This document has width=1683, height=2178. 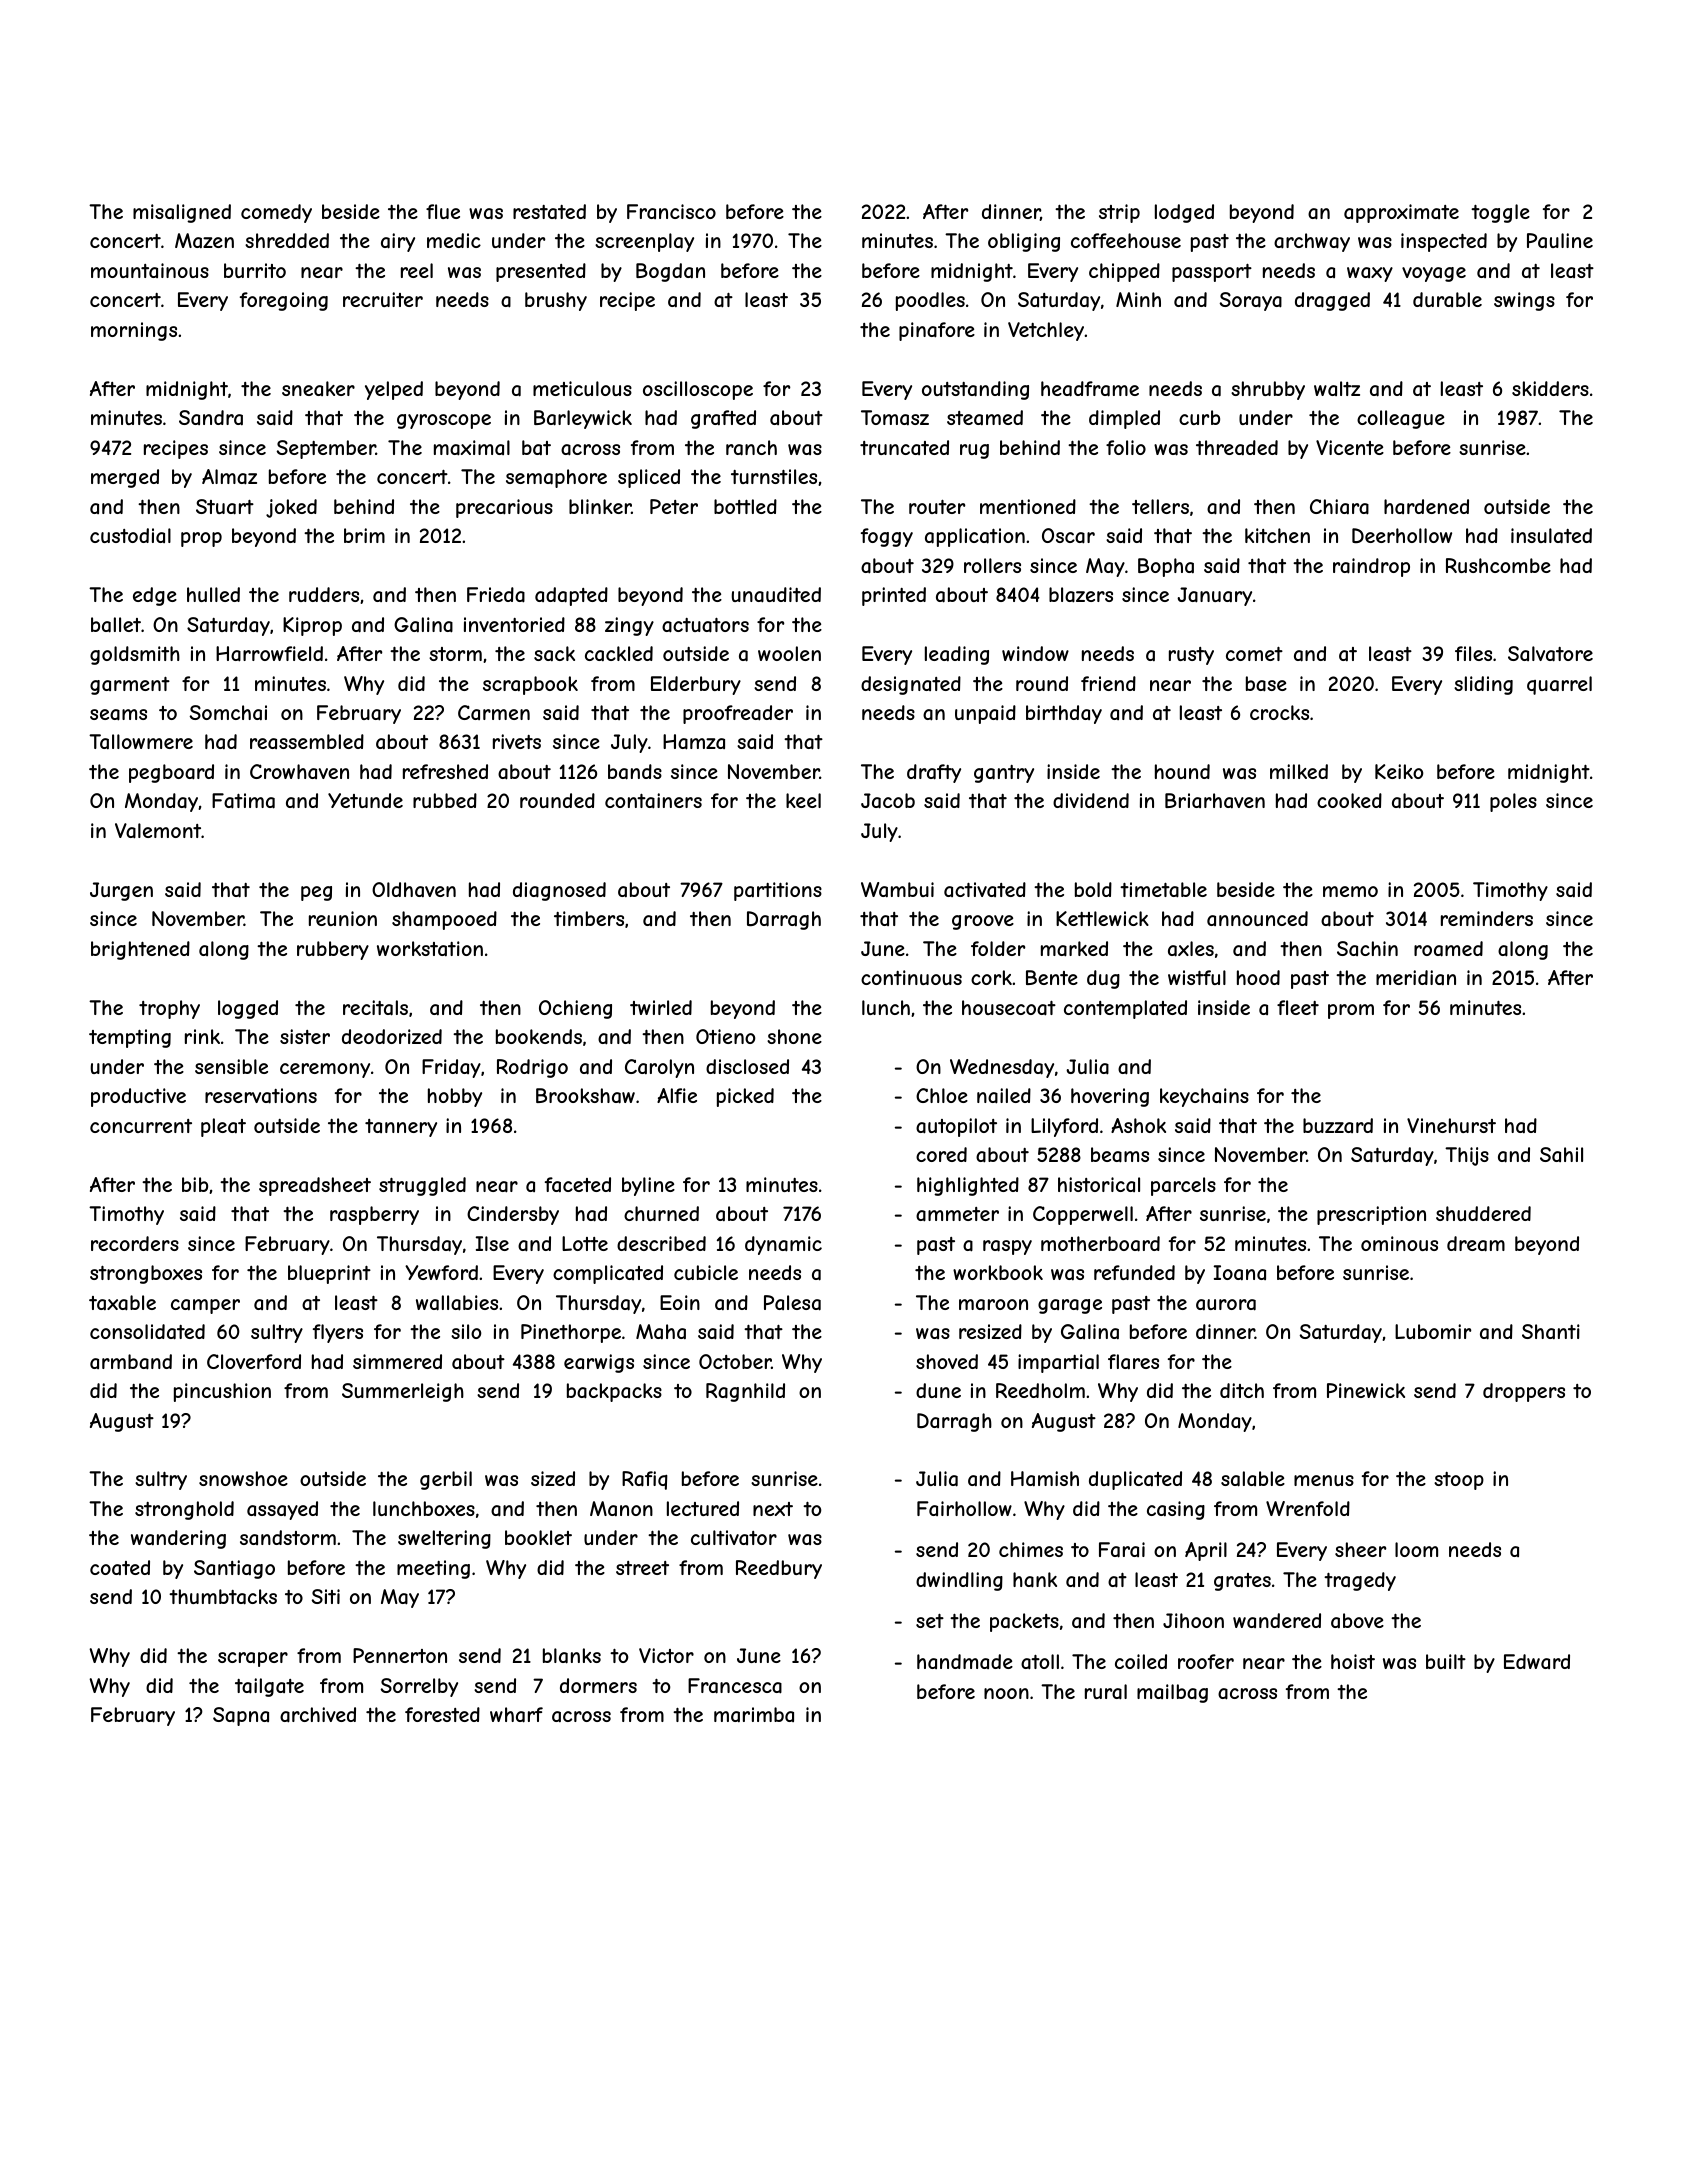 I want to click on byline, so click(x=648, y=1186).
